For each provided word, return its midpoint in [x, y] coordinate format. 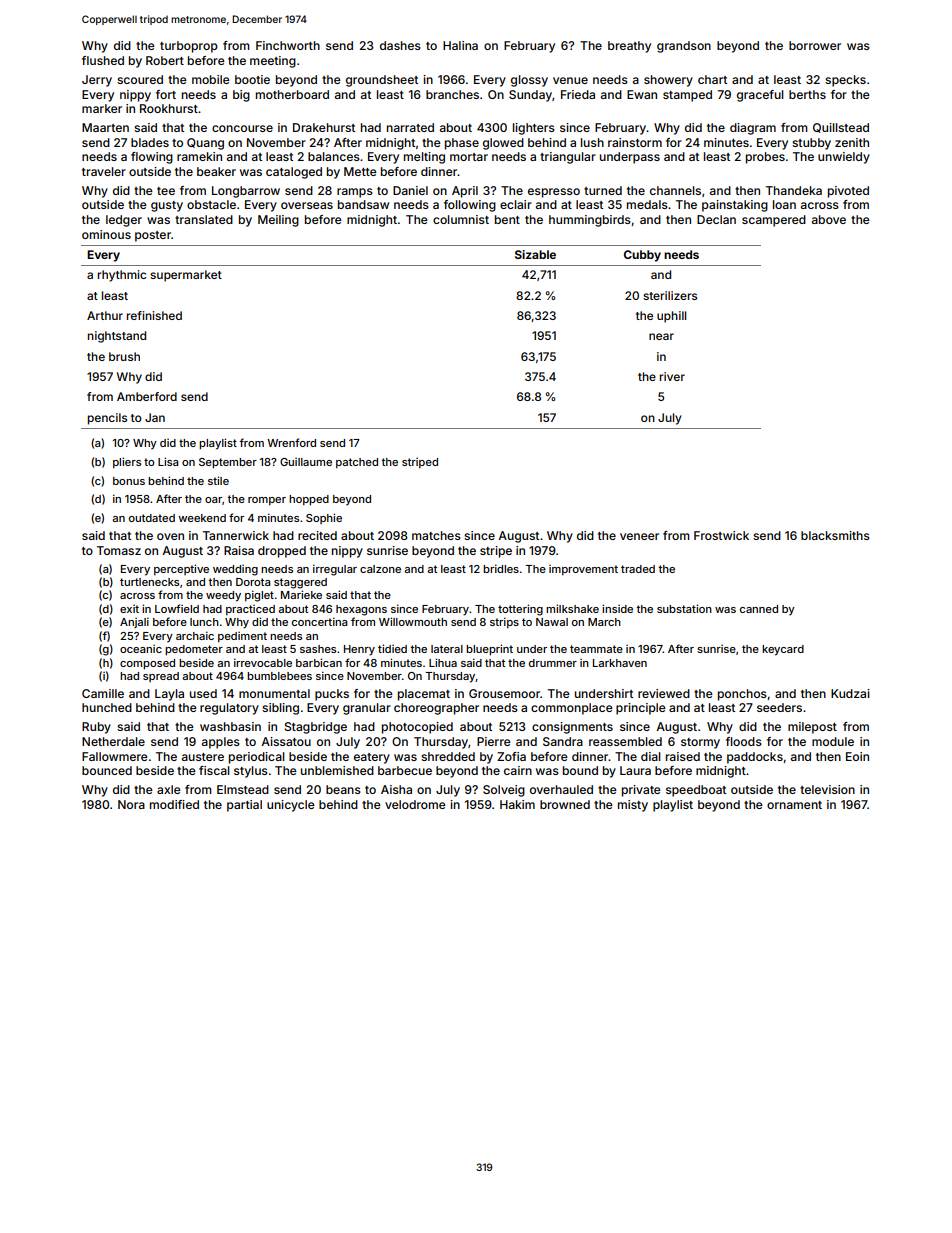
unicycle [291, 806]
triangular [568, 158]
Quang [205, 144]
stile [218, 480]
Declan [716, 219]
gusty [167, 206]
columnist [461, 219]
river [672, 376]
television [827, 789]
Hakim [517, 804]
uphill [671, 317]
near [661, 336]
